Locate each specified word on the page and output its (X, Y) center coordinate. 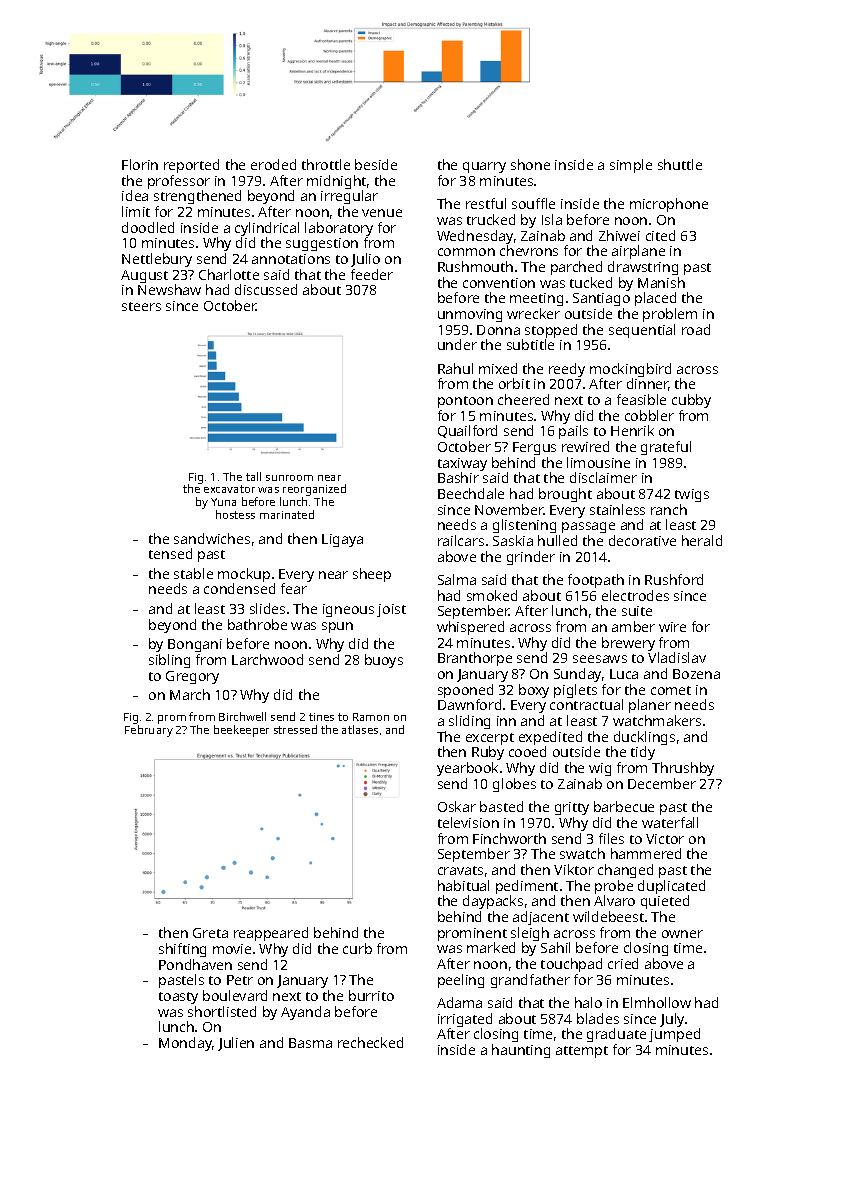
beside (376, 164)
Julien (236, 1044)
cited (660, 235)
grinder (531, 558)
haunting (521, 1051)
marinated (287, 514)
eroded (273, 164)
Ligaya (342, 540)
